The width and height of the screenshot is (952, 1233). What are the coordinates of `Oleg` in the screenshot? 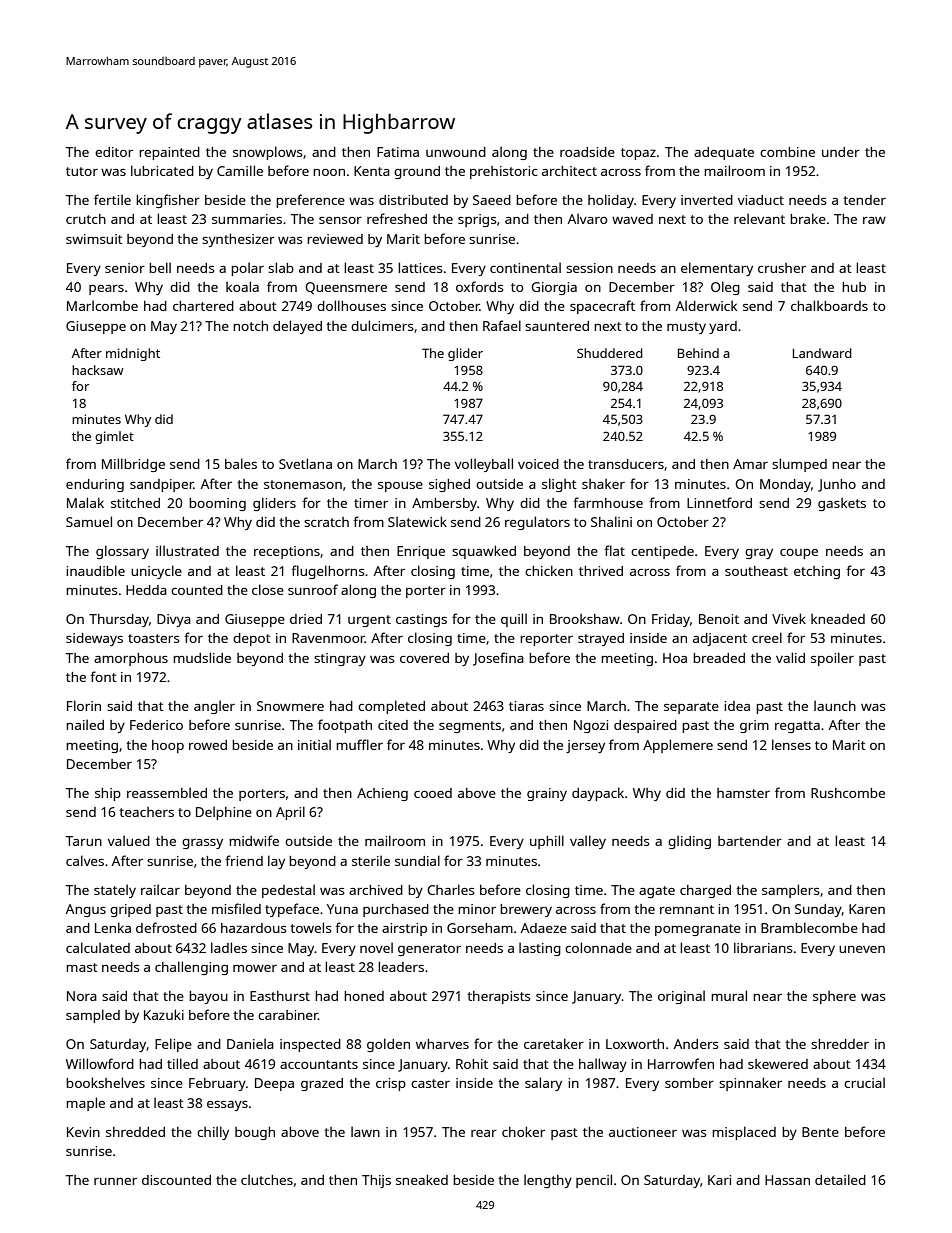 It's located at (725, 288).
